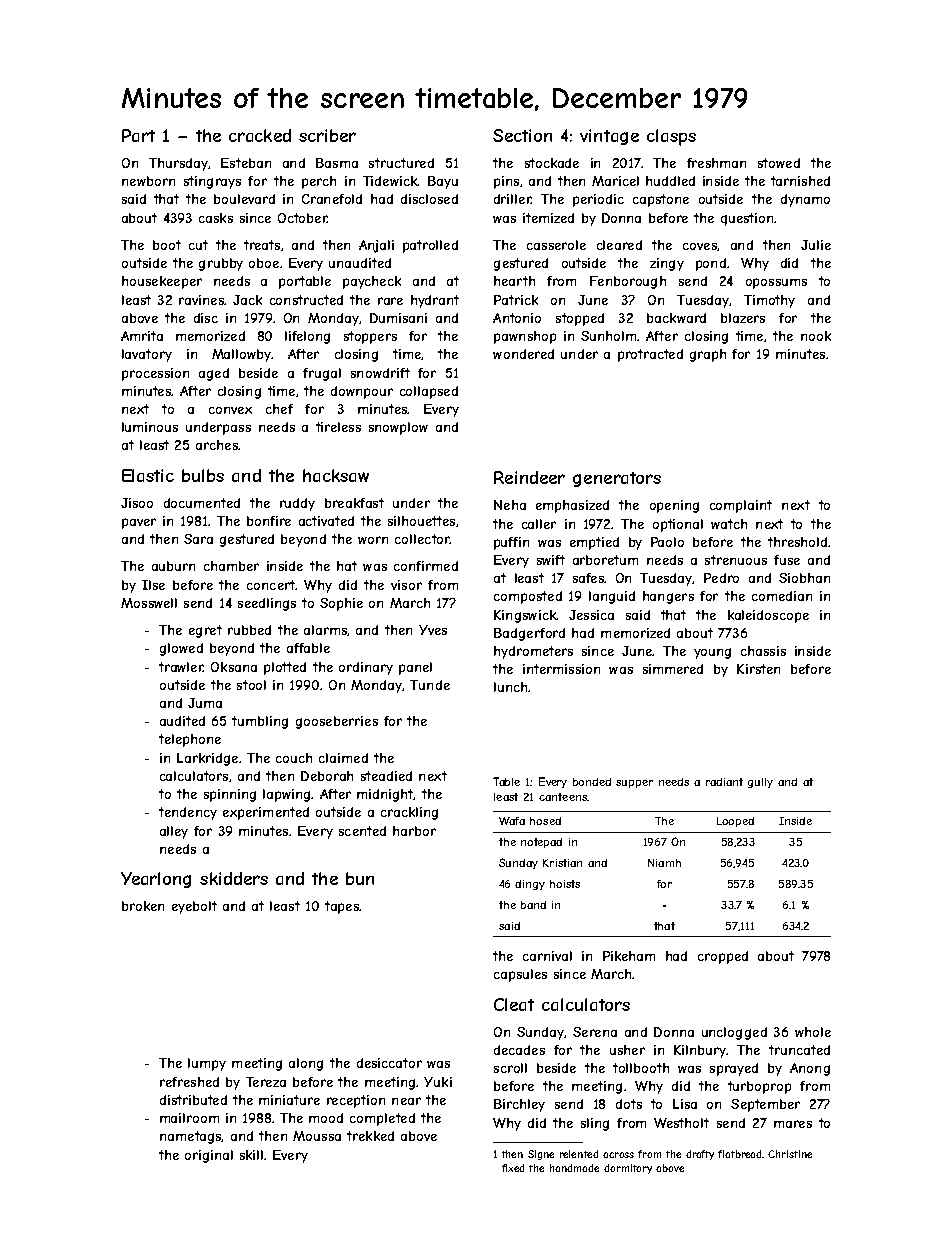 The height and width of the page is (1233, 952). I want to click on distributed, so click(193, 1100).
